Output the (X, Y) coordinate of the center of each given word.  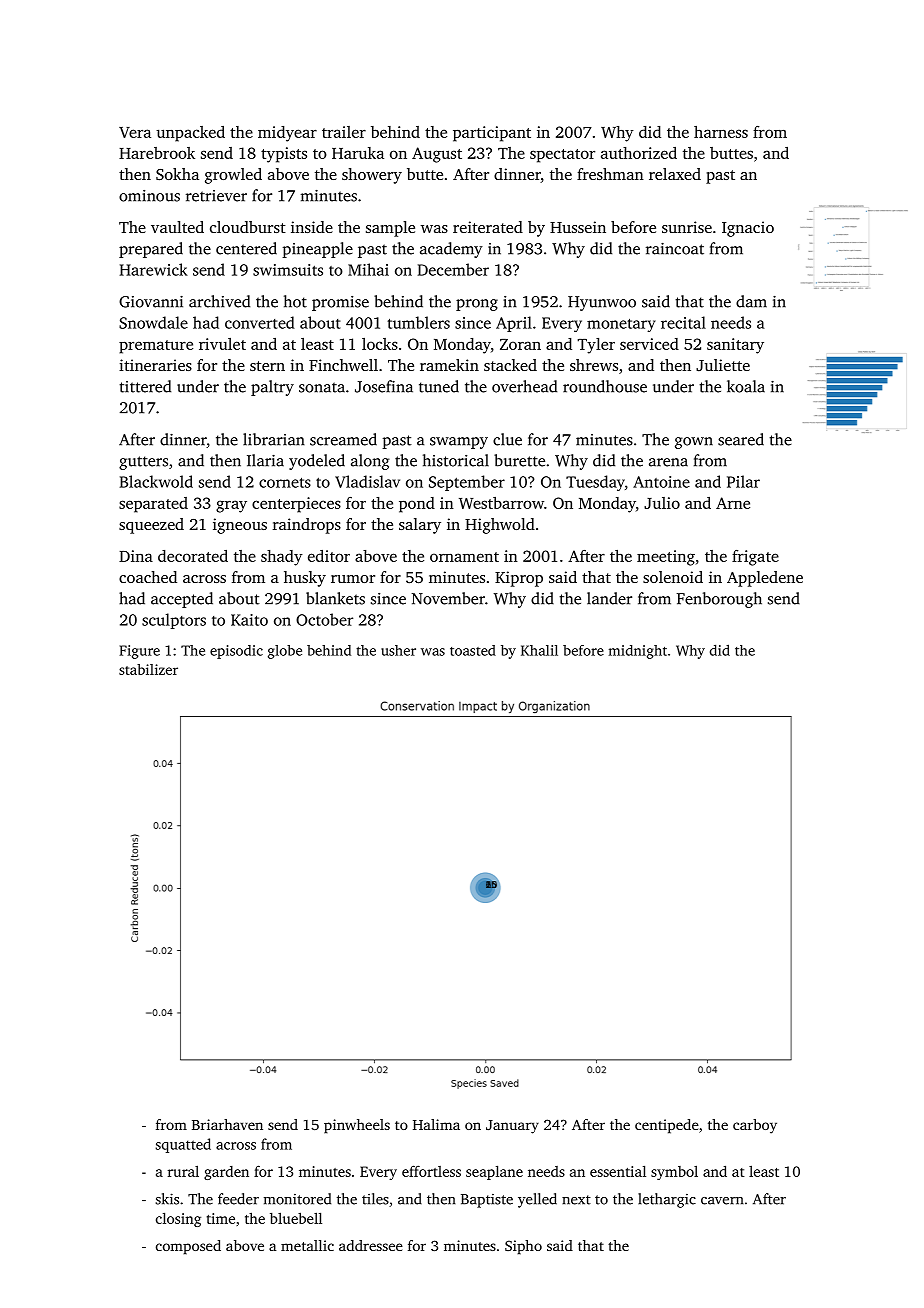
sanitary (735, 346)
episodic (236, 652)
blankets (335, 598)
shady (282, 558)
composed (188, 1247)
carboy (755, 1126)
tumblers (418, 322)
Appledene (765, 579)
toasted (473, 650)
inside (312, 227)
